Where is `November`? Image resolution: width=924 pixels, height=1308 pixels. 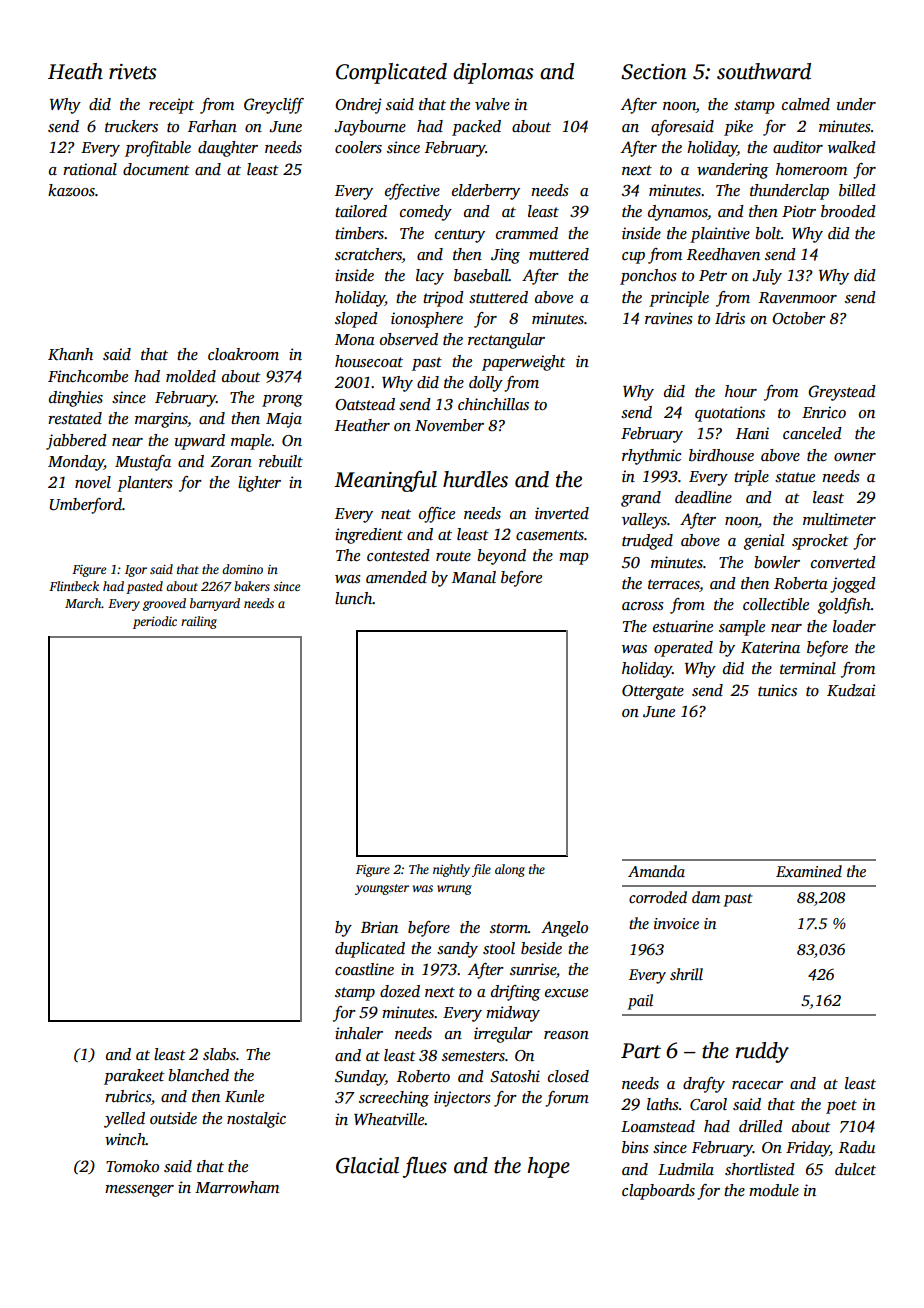
November is located at coordinates (449, 425).
